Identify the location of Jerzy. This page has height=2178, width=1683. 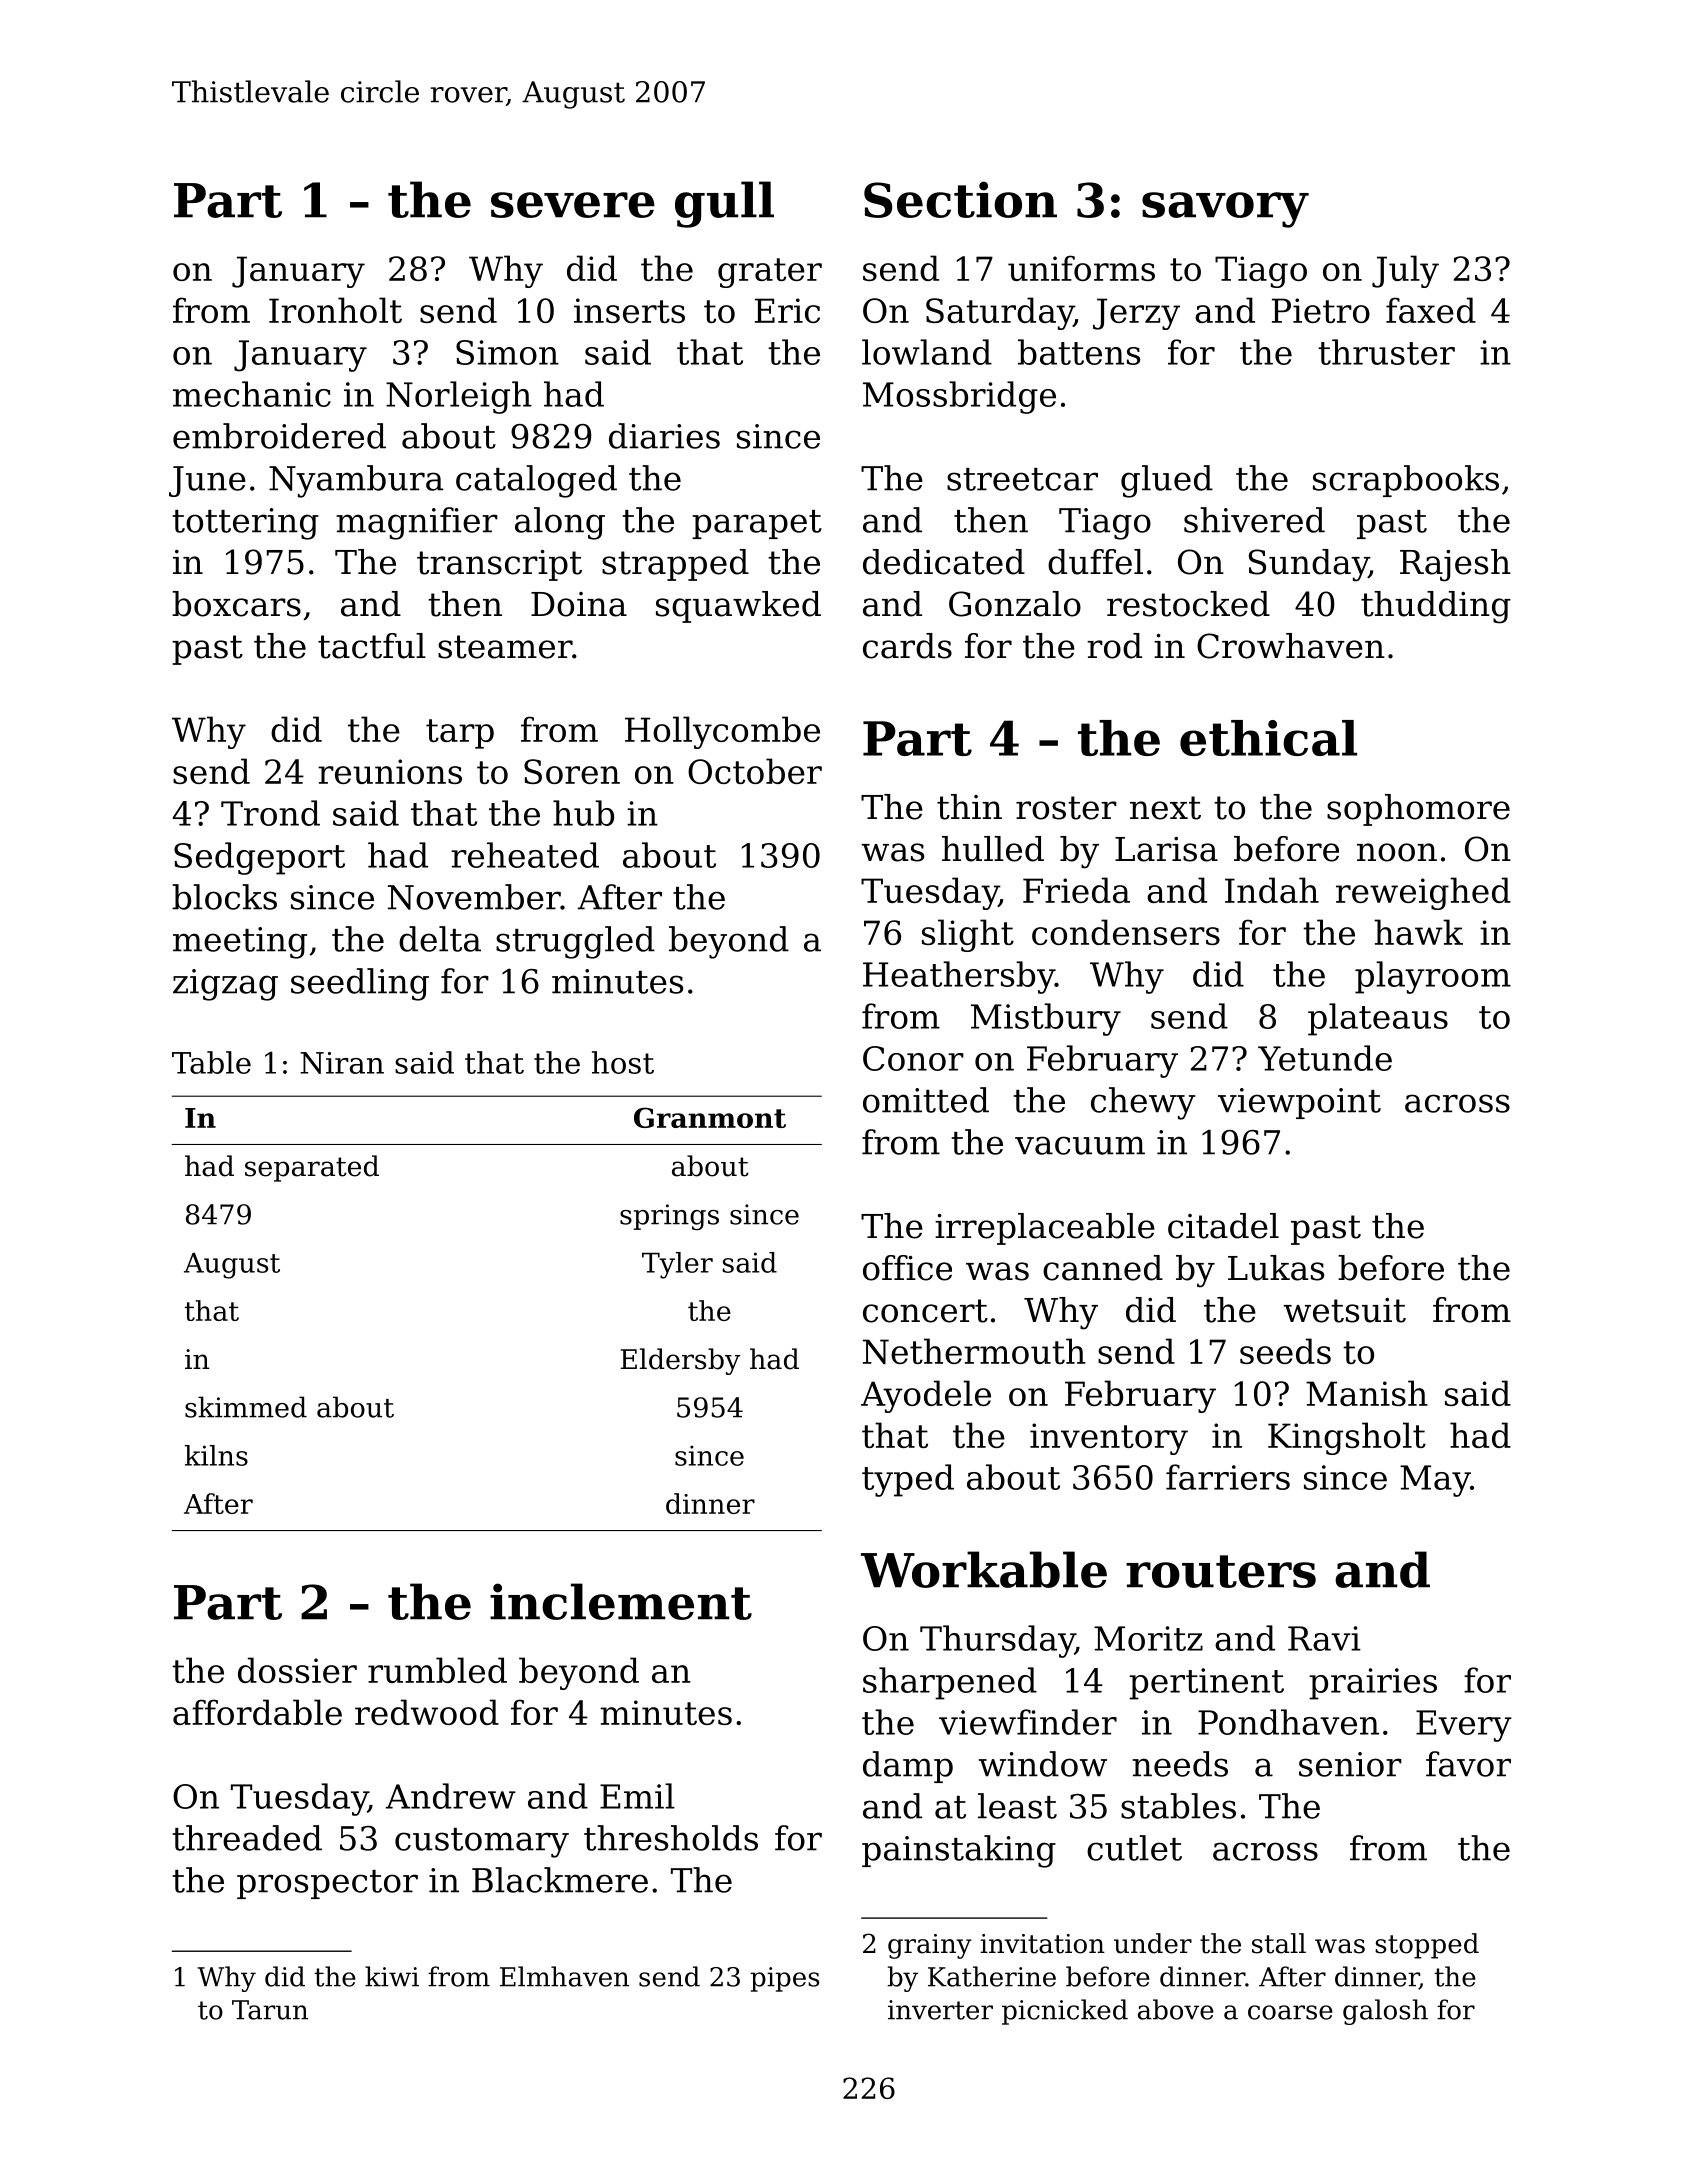
(1136, 314).
